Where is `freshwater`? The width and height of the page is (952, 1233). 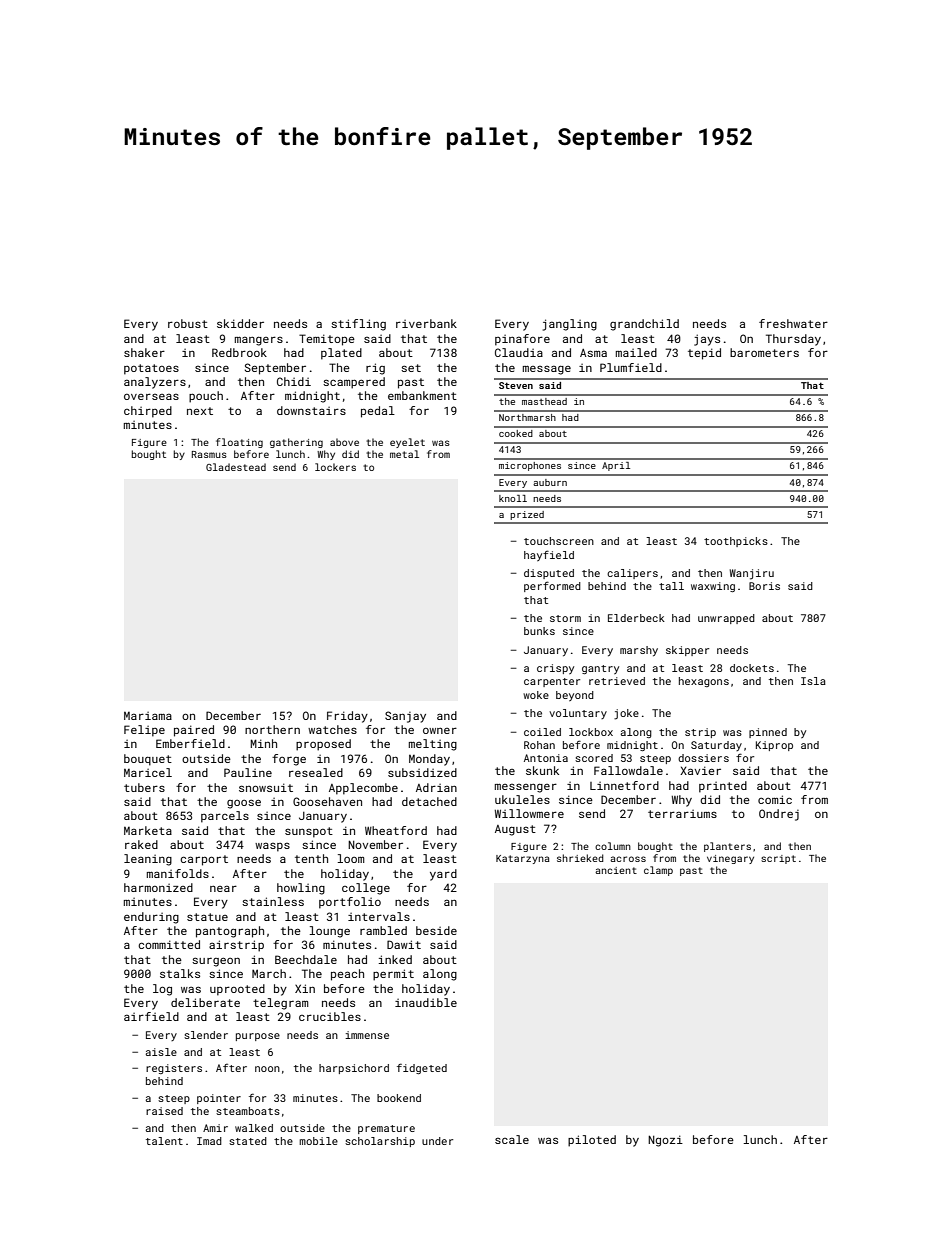
freshwater is located at coordinates (793, 323).
